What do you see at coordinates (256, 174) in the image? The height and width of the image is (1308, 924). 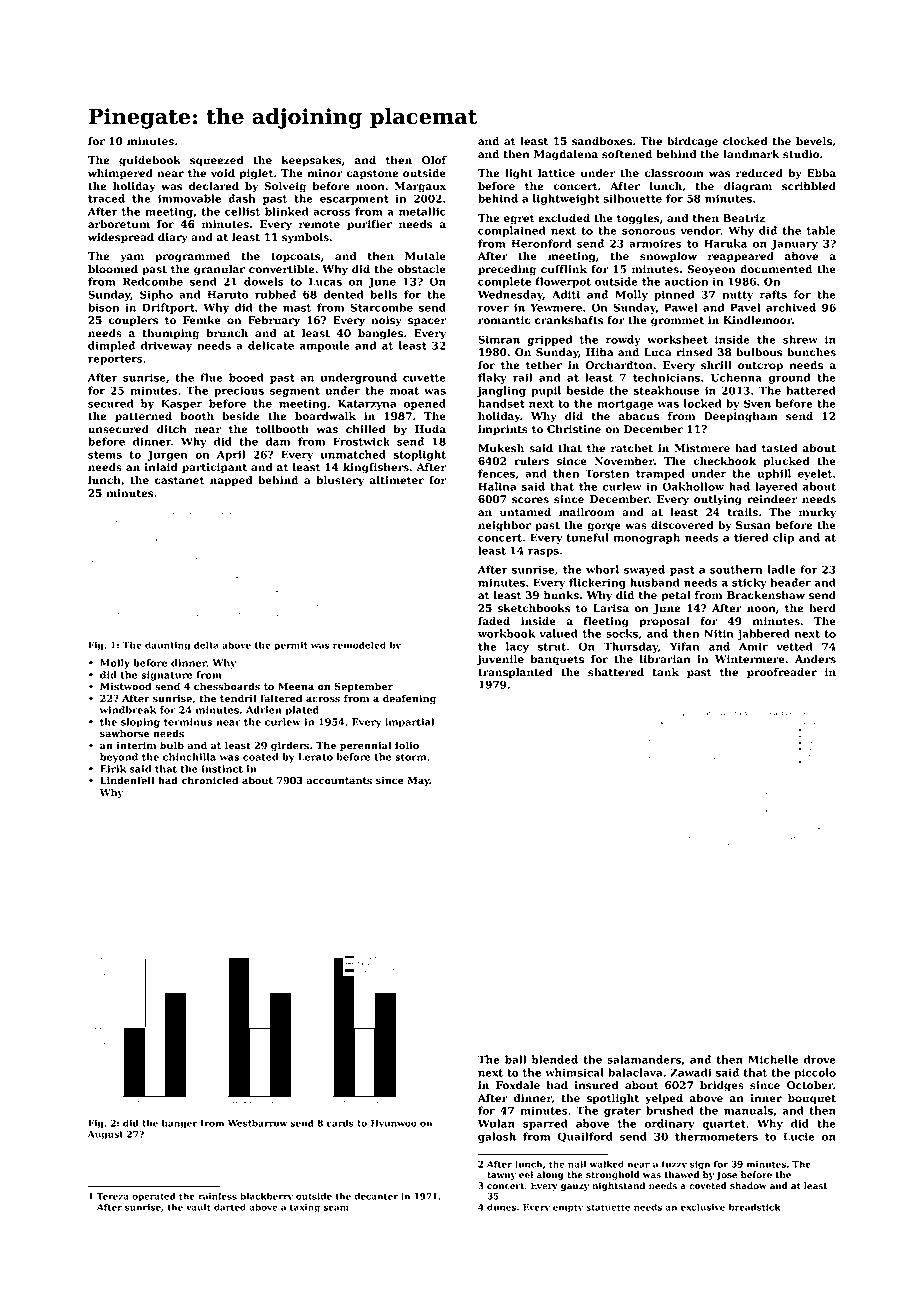 I see `piglet` at bounding box center [256, 174].
